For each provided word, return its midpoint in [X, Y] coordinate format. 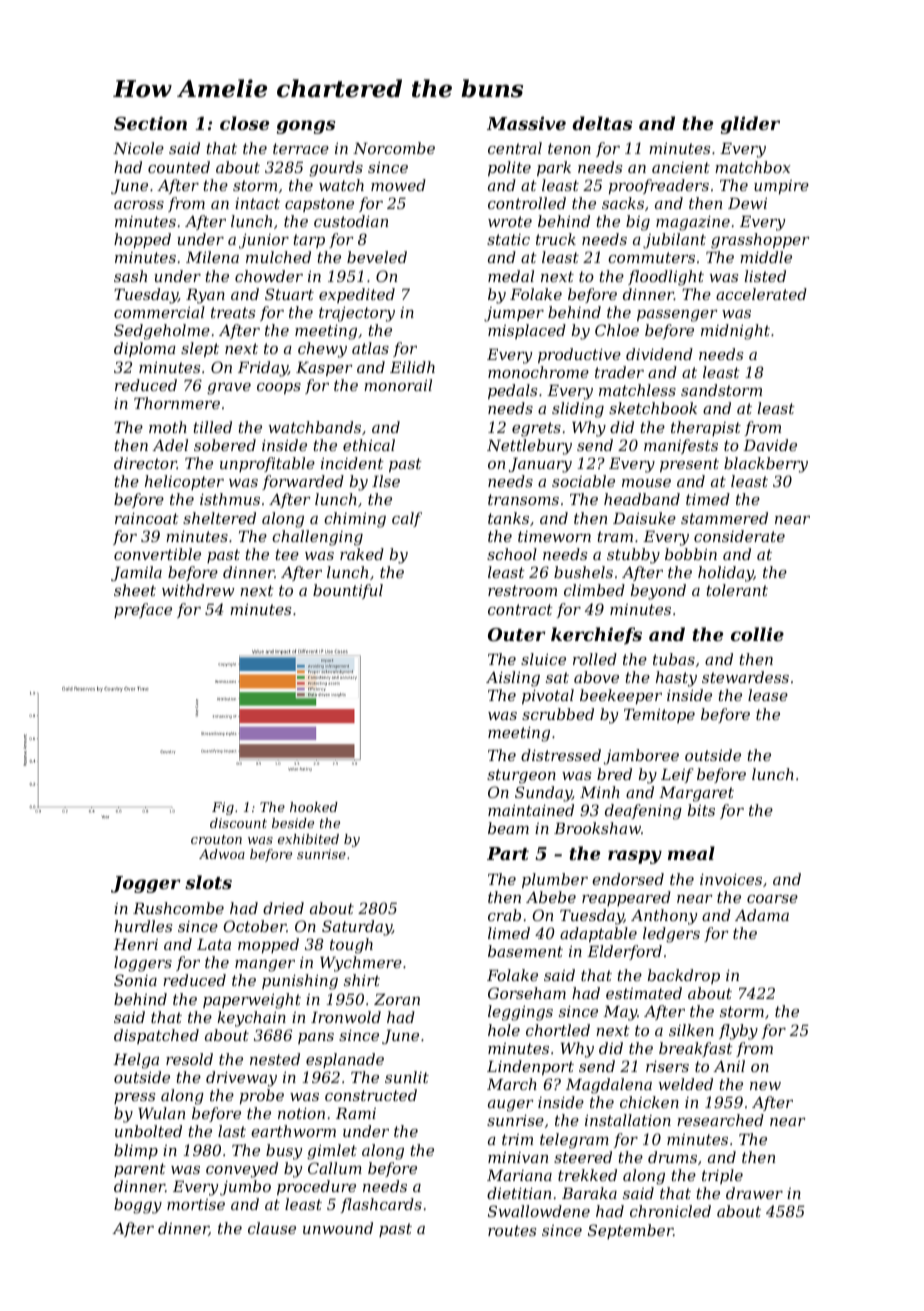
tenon [569, 148]
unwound [338, 1228]
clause [272, 1228]
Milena [212, 257]
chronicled [670, 1211]
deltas [602, 123]
